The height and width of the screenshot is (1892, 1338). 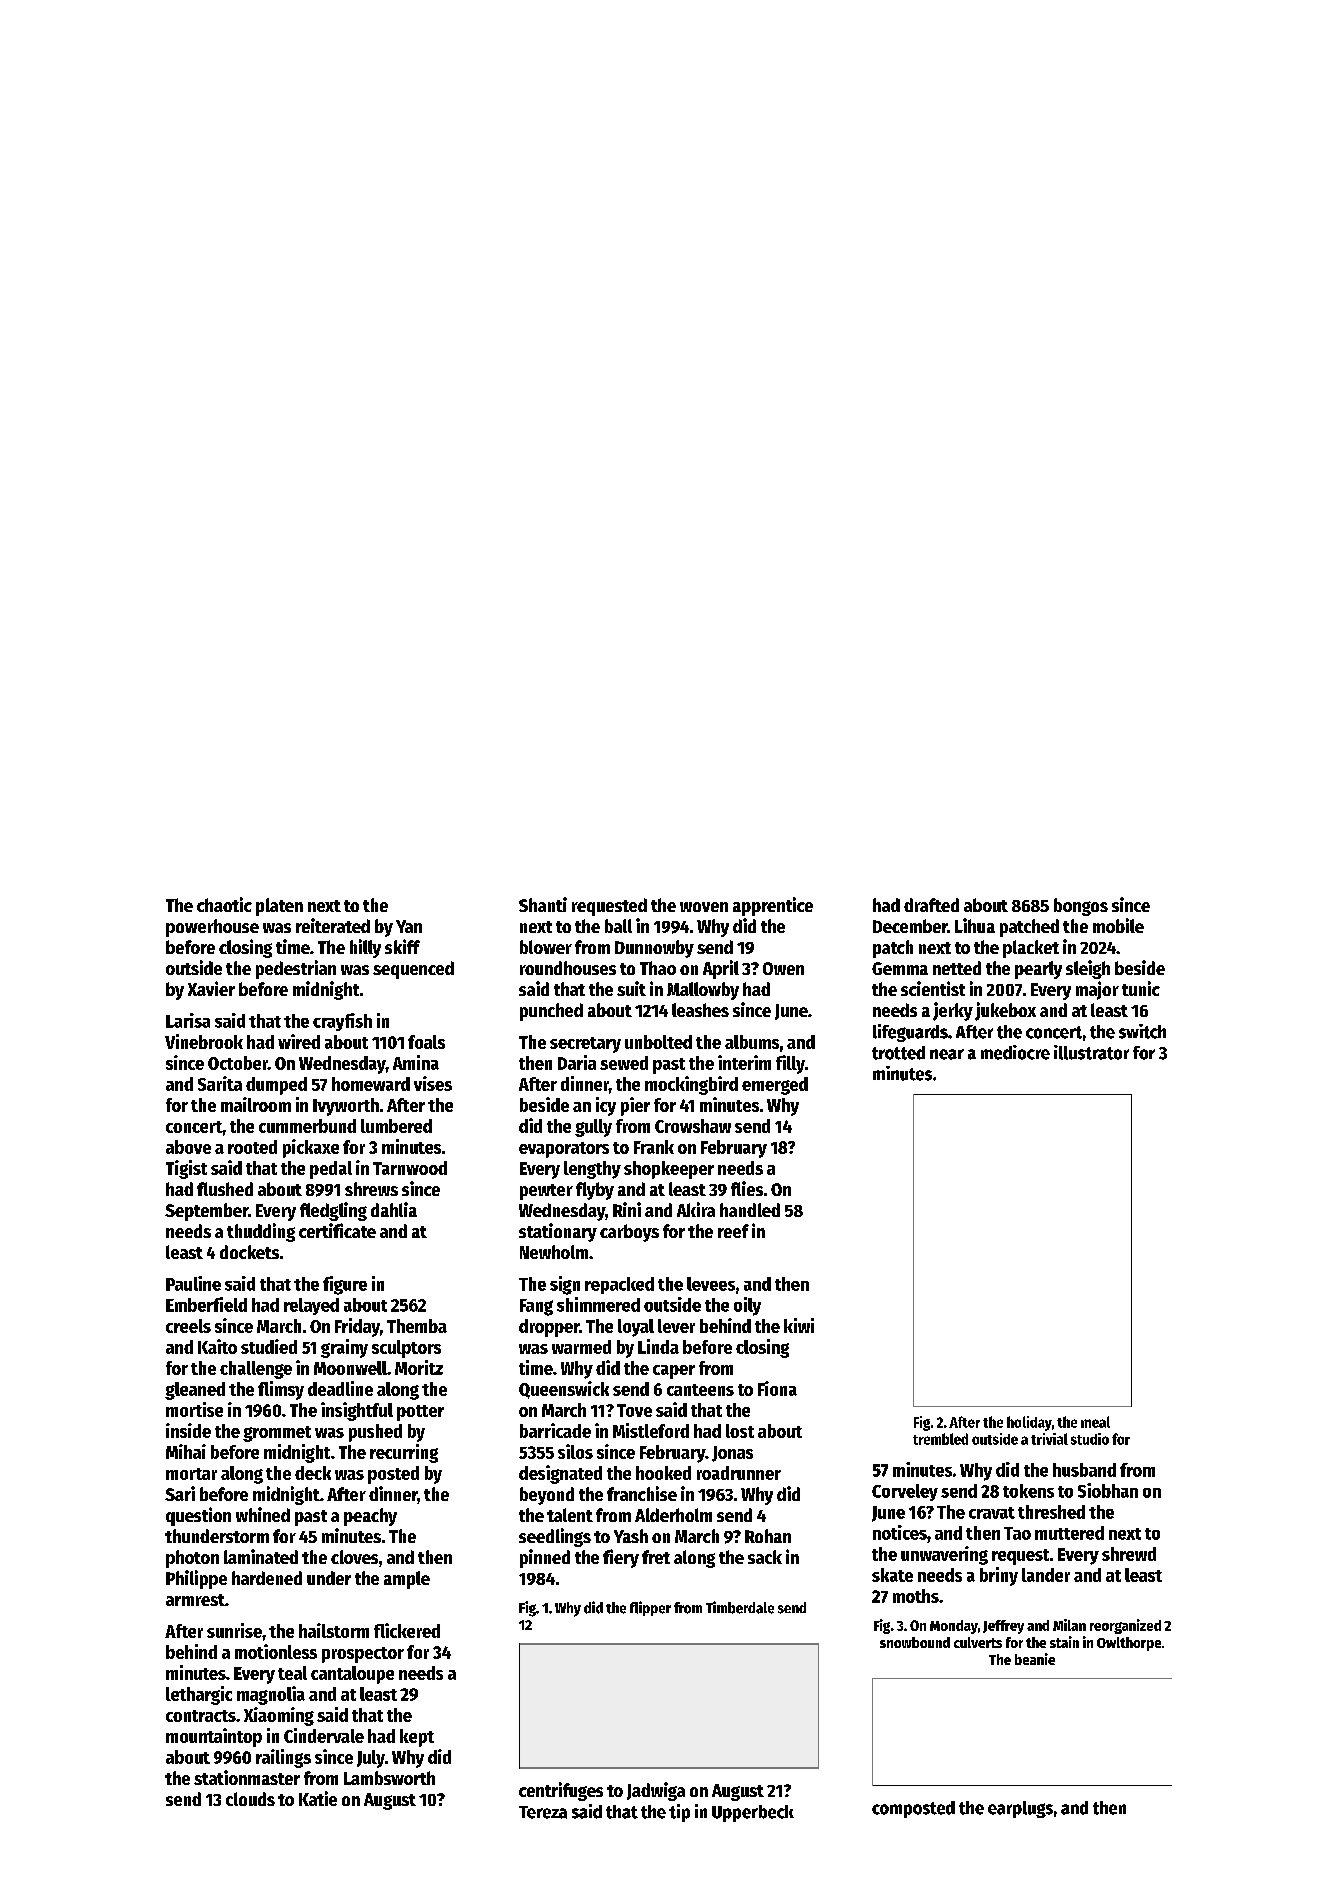 What do you see at coordinates (740, 1607) in the screenshot?
I see `Timberdale` at bounding box center [740, 1607].
